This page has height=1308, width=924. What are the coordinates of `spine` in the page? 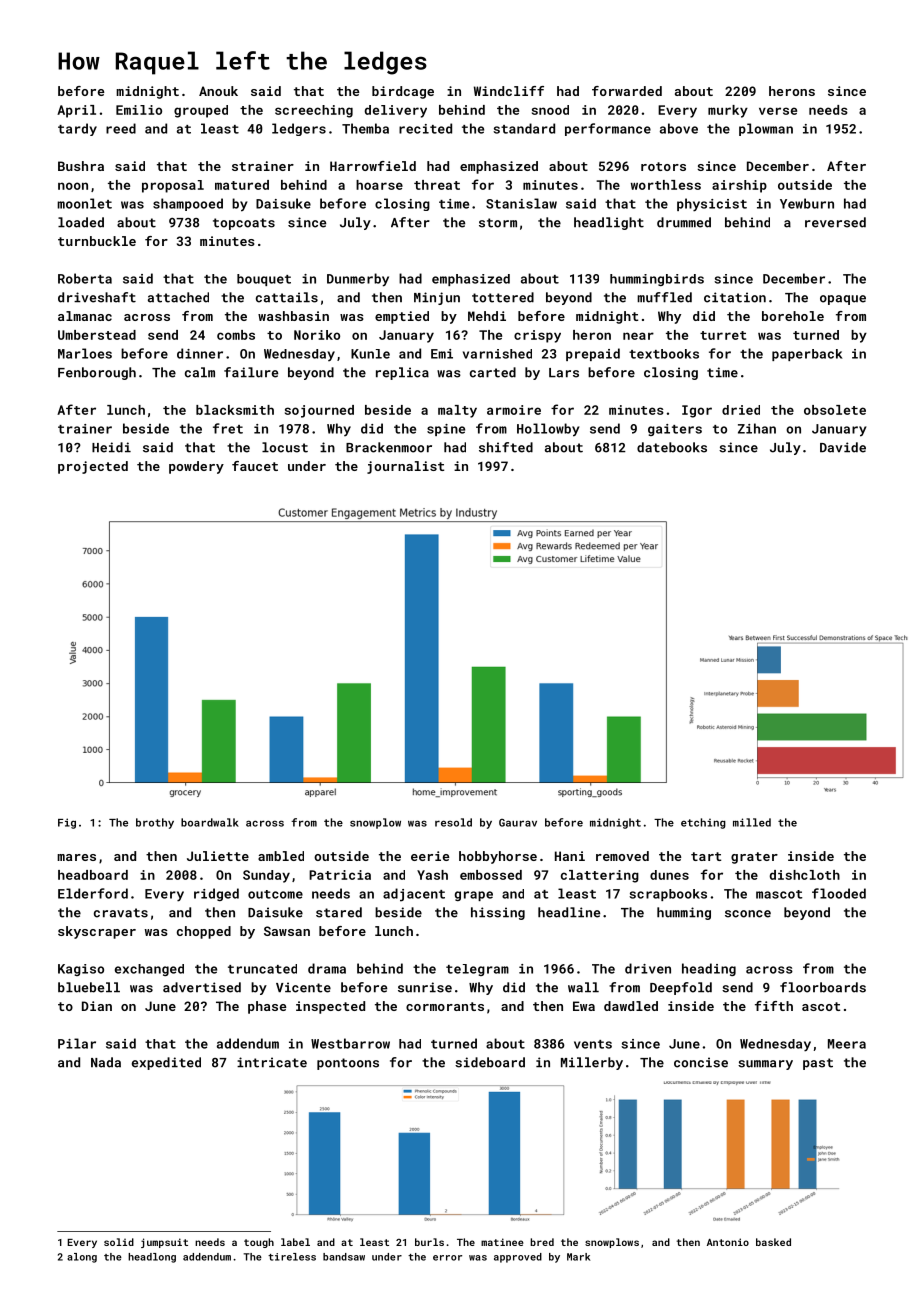 It's located at (446, 430).
